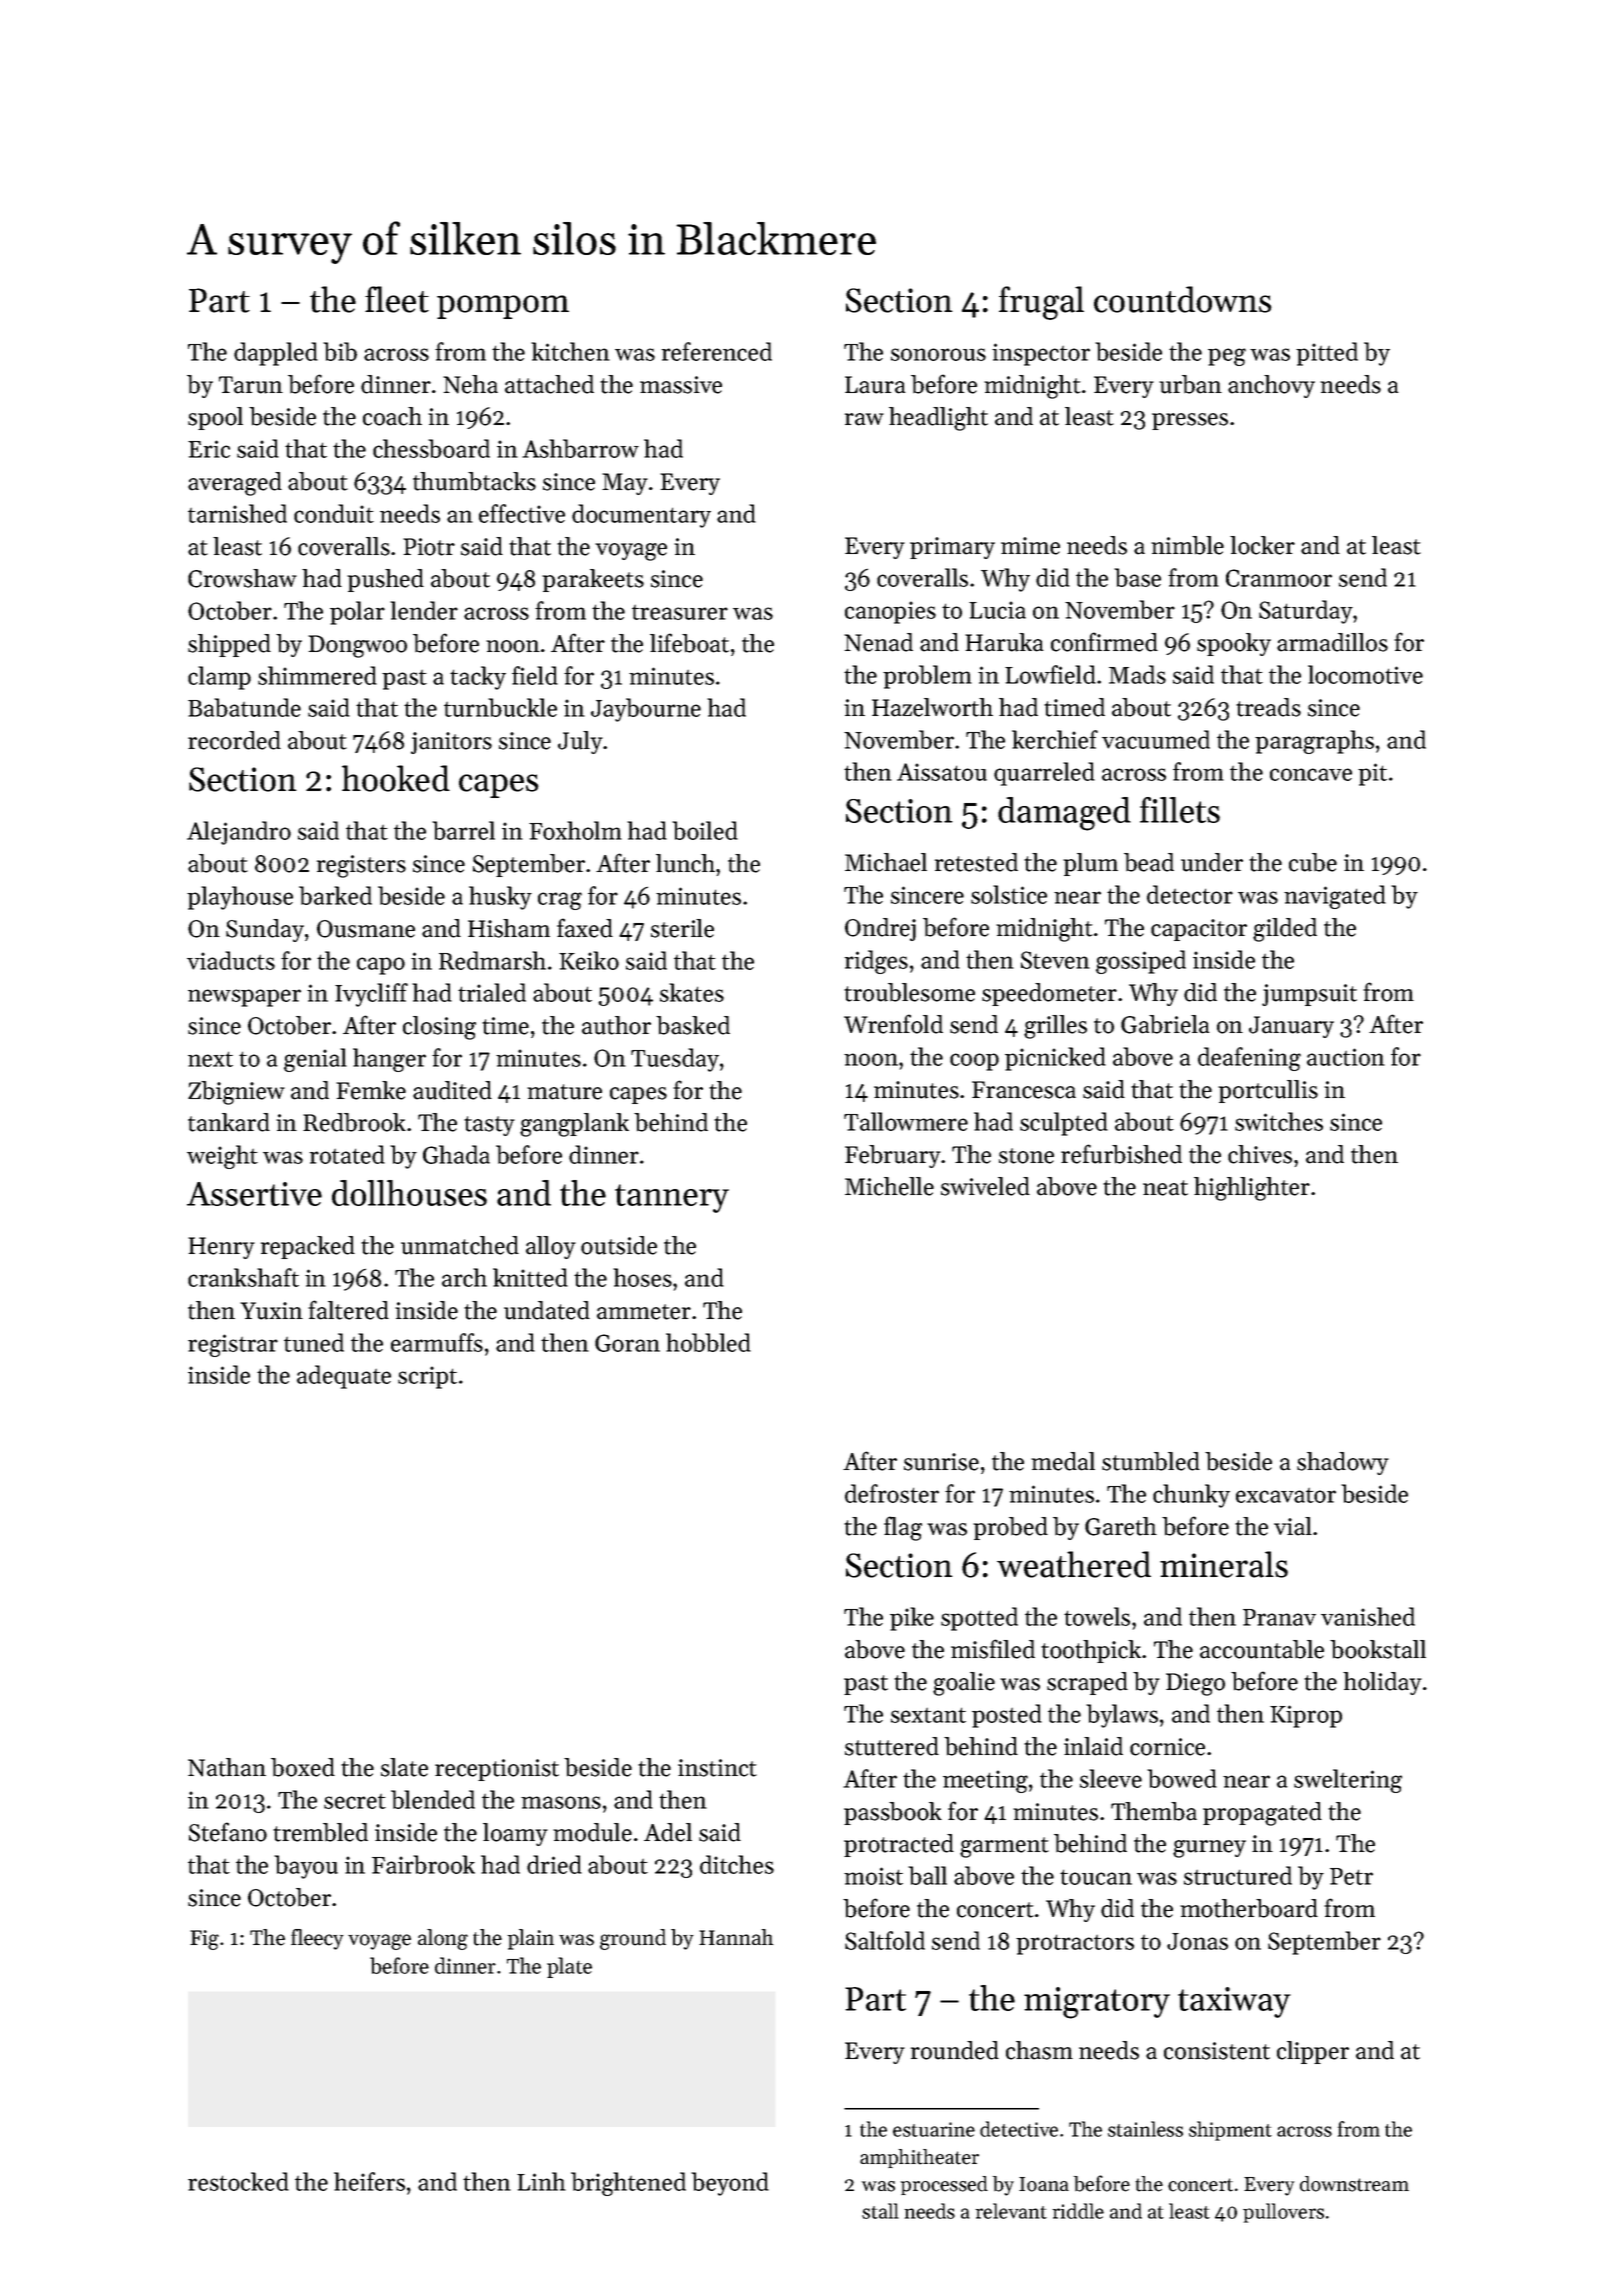 The height and width of the image is (2292, 1620). I want to click on gilded, so click(1285, 930).
